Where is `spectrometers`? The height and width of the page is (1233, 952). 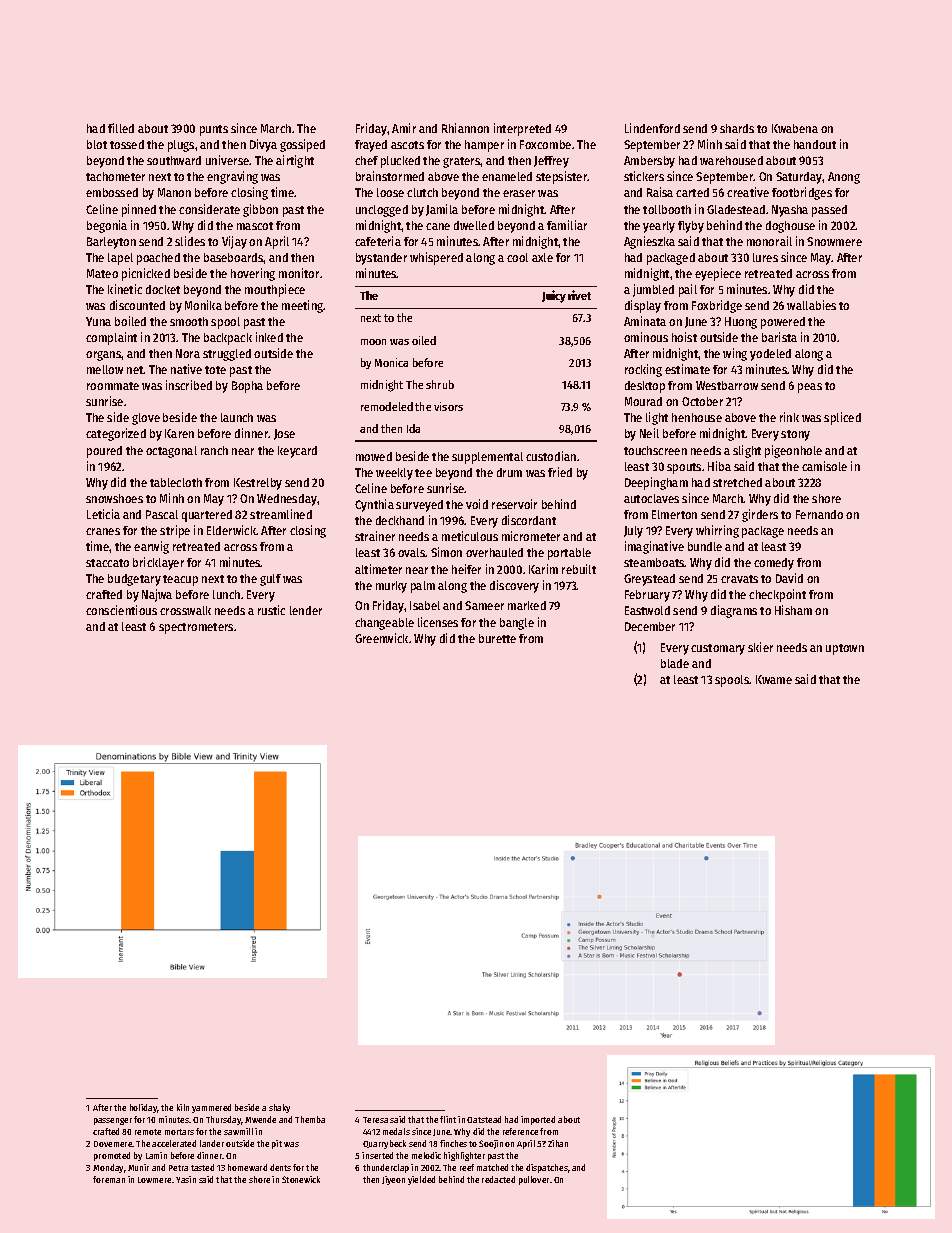 spectrometers is located at coordinates (196, 628).
